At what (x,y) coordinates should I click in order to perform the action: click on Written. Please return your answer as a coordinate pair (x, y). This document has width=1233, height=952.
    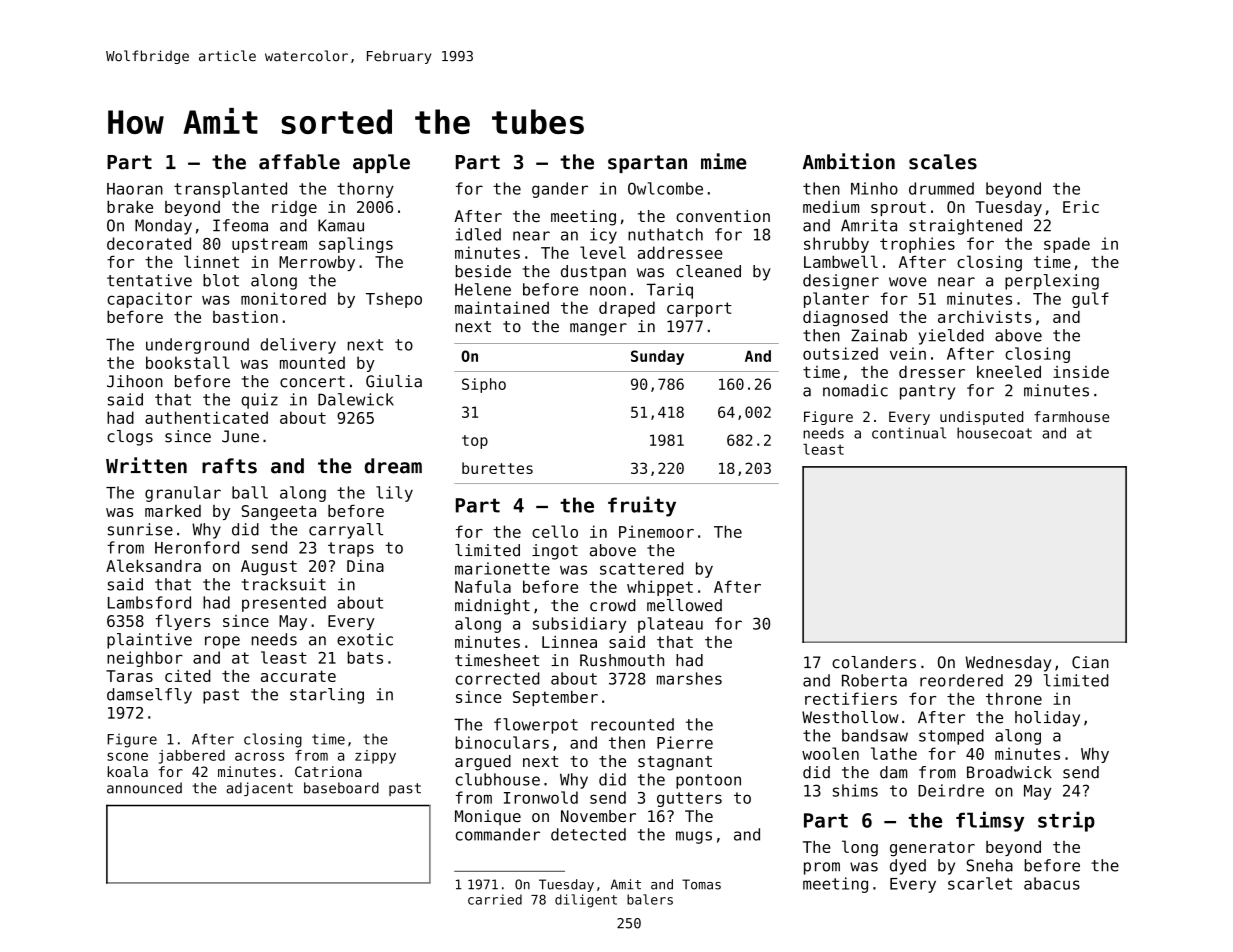
    Looking at the image, I should click on (146, 465).
